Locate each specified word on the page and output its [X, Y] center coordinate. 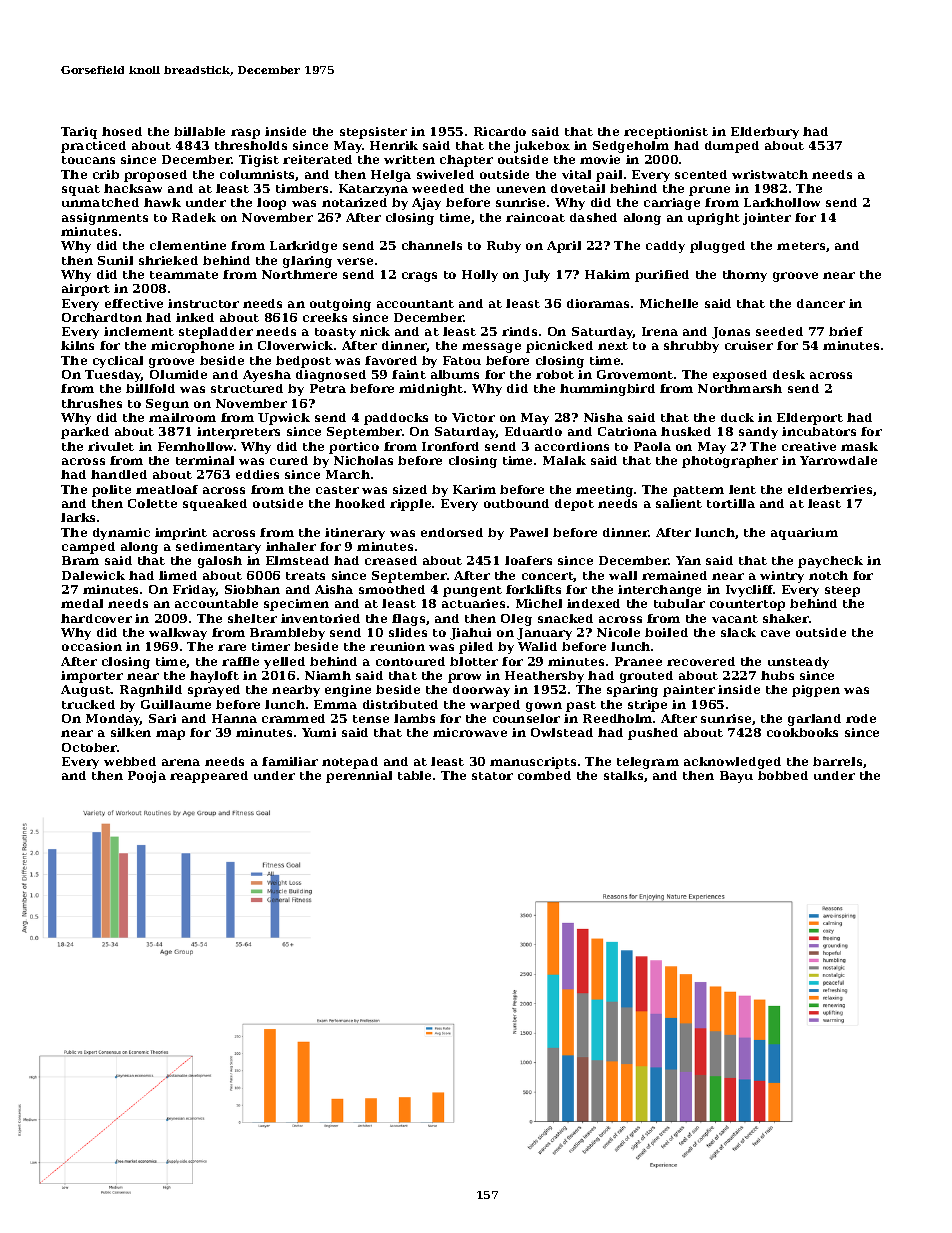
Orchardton [102, 317]
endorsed [452, 532]
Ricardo [500, 131]
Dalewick [93, 575]
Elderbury [765, 133]
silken [131, 732]
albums [455, 374]
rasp [245, 134]
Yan [688, 560]
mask [859, 446]
